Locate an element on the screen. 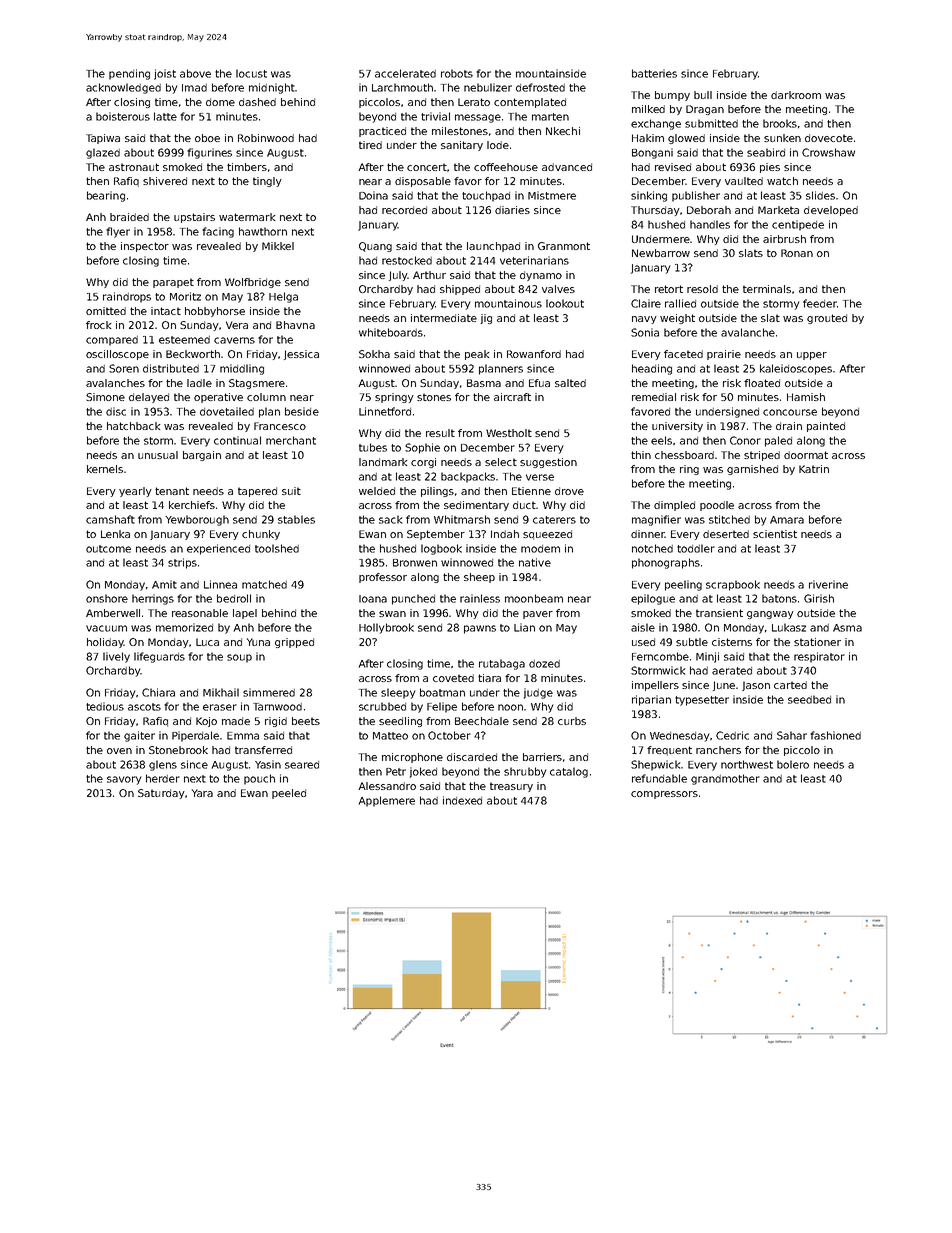 The height and width of the screenshot is (1233, 952). coffeehouse is located at coordinates (506, 167).
